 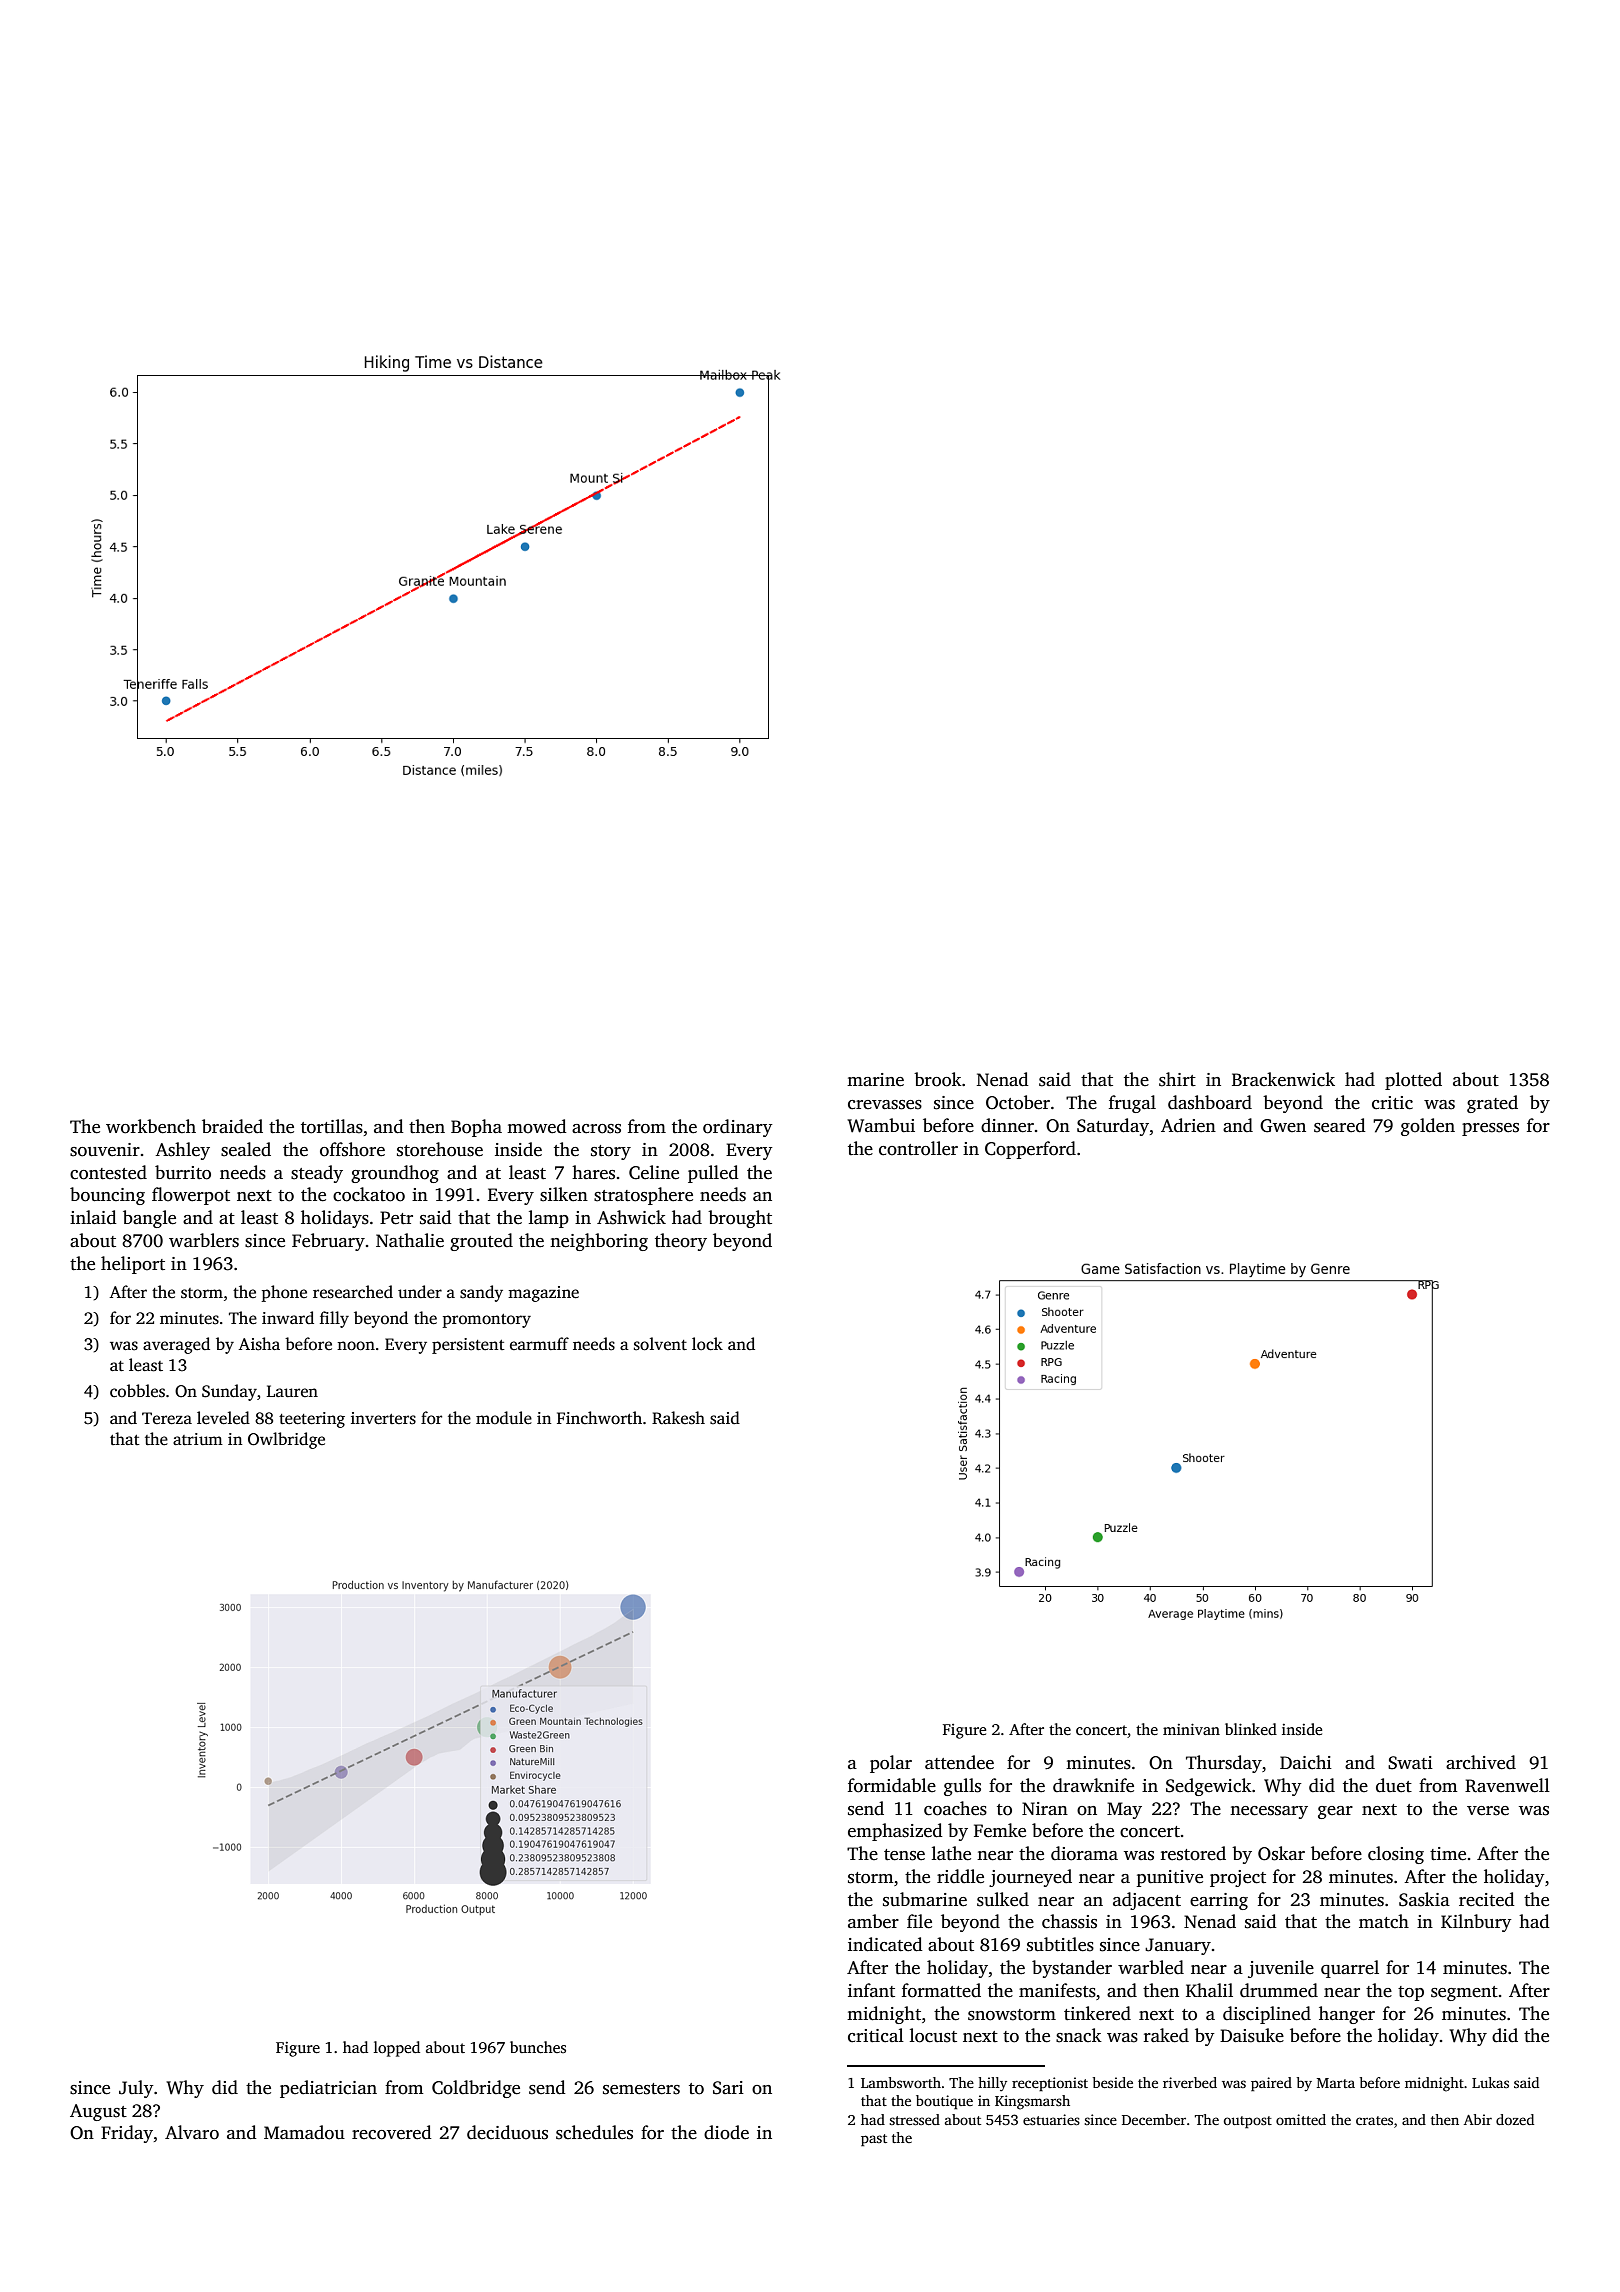 I want to click on workbench, so click(x=151, y=1126).
